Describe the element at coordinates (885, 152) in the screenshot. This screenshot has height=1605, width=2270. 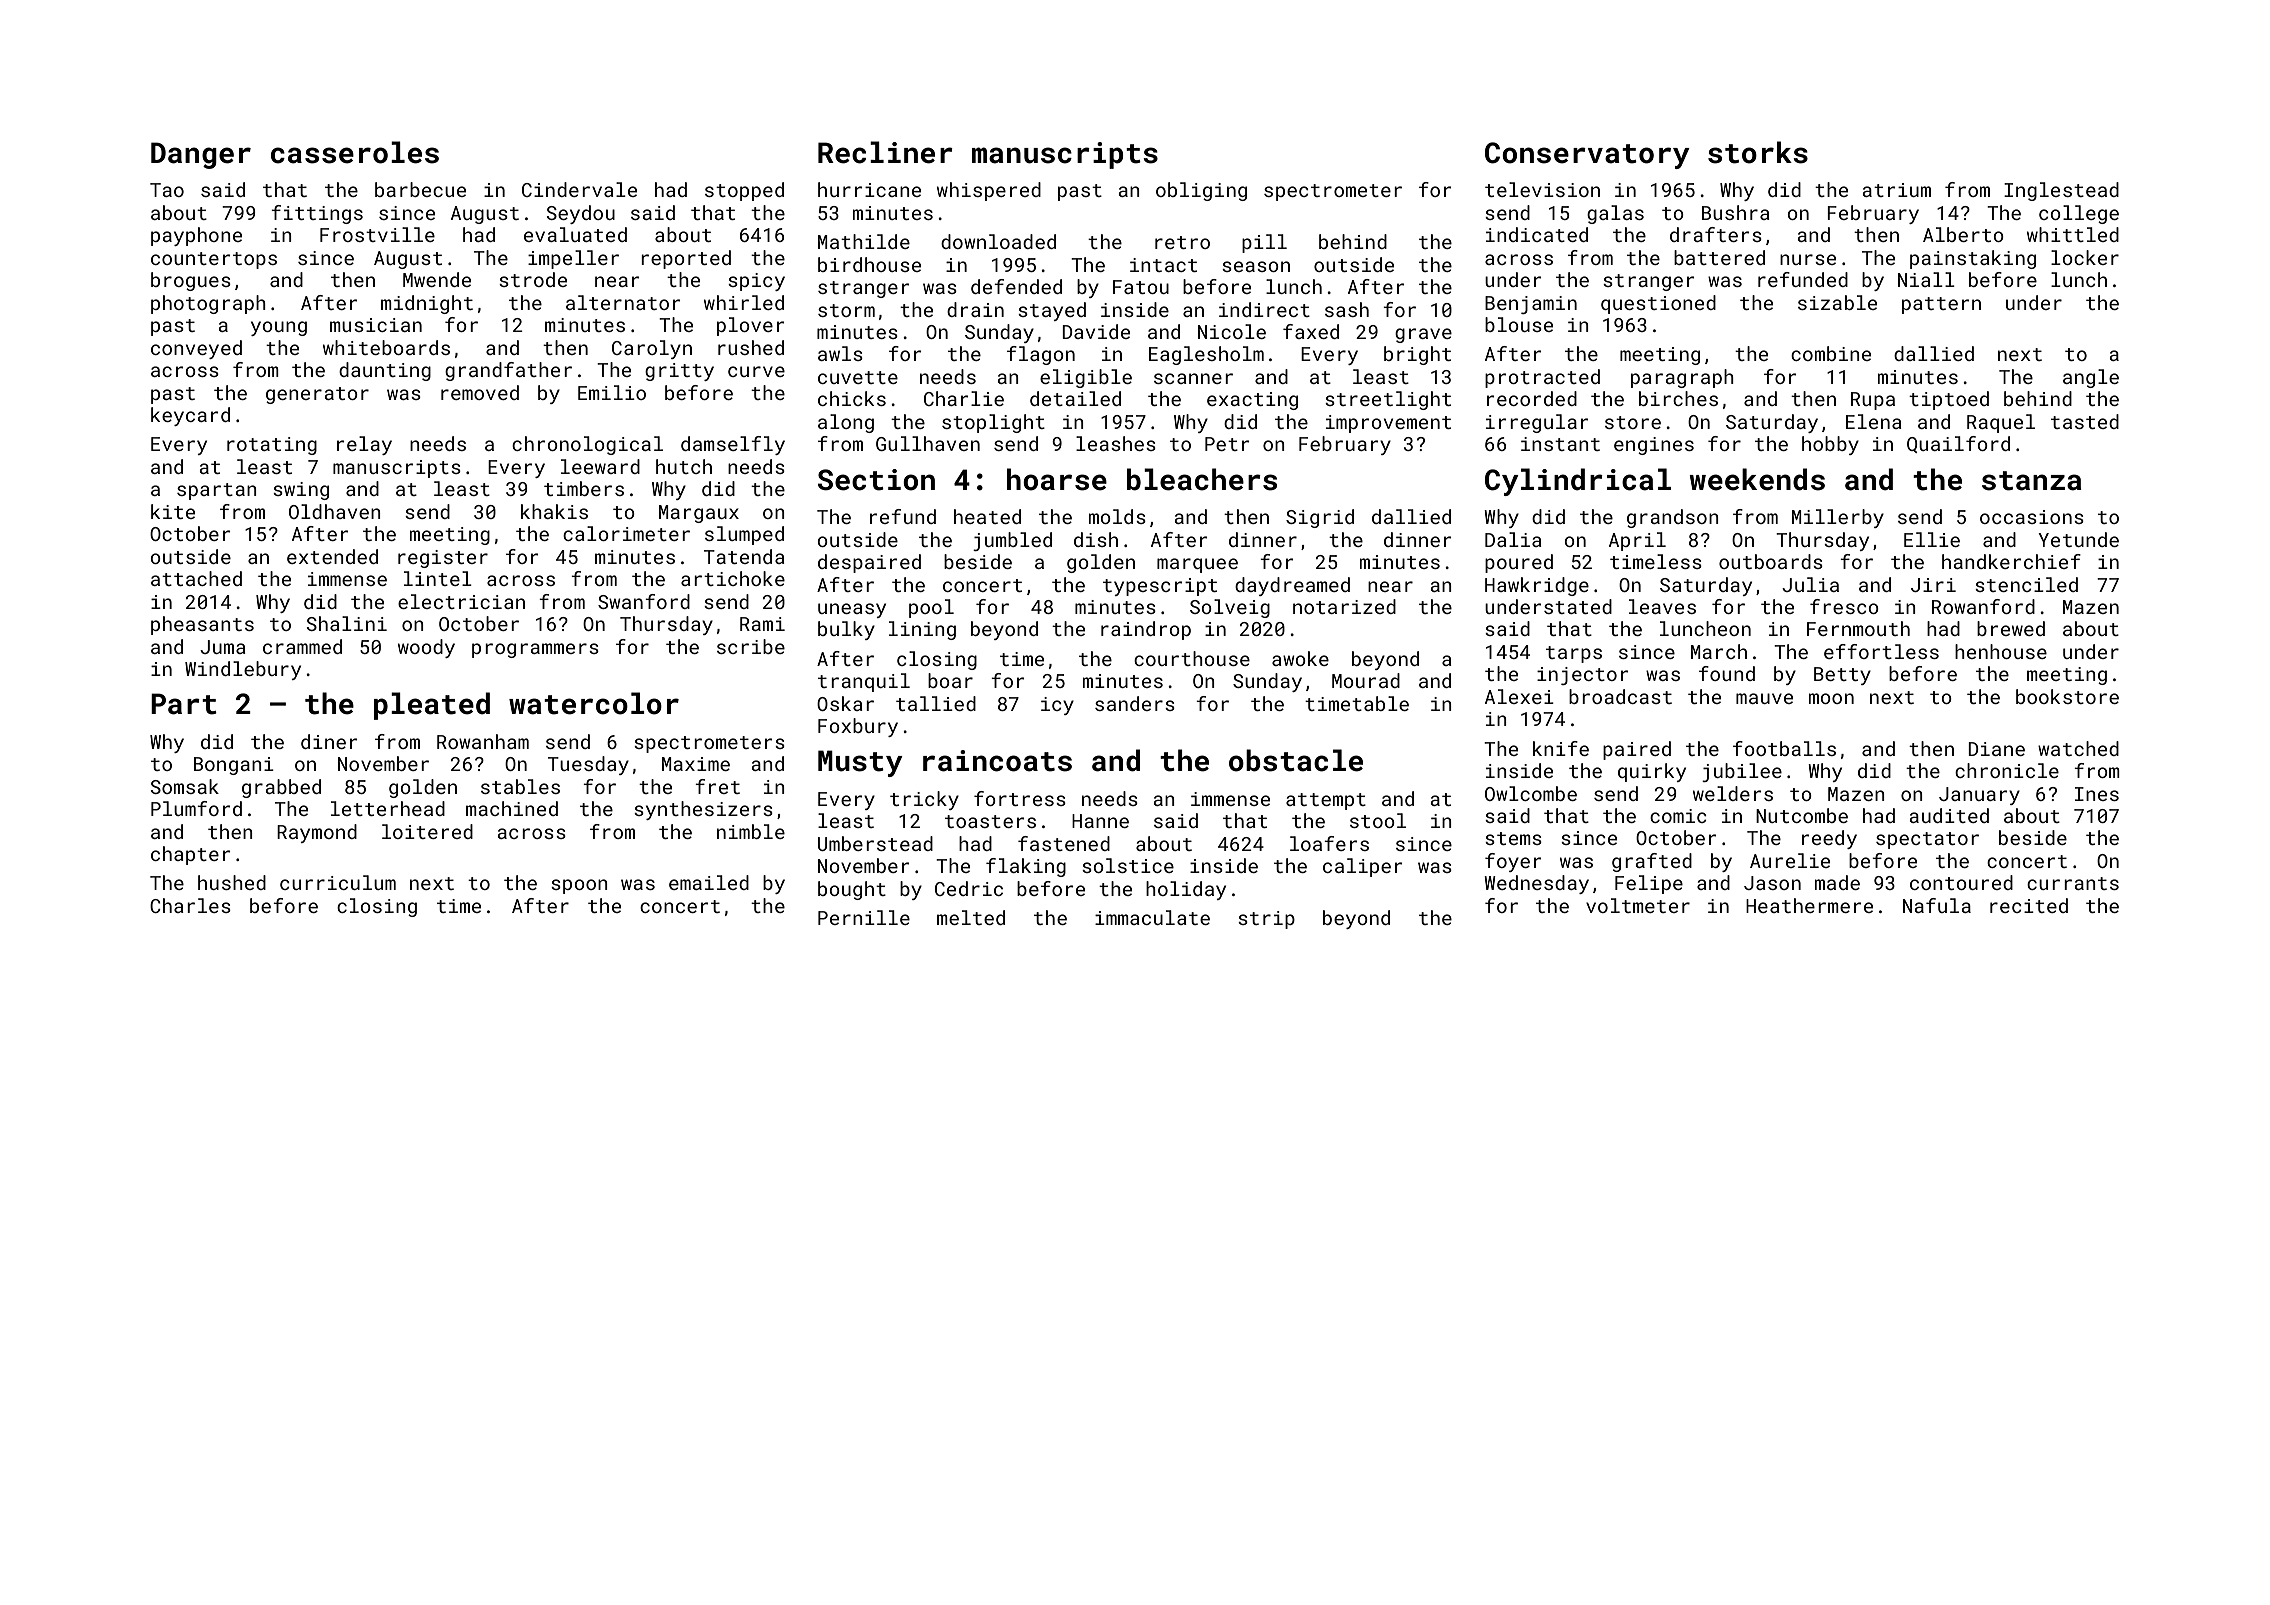
I see `Recliner` at that location.
